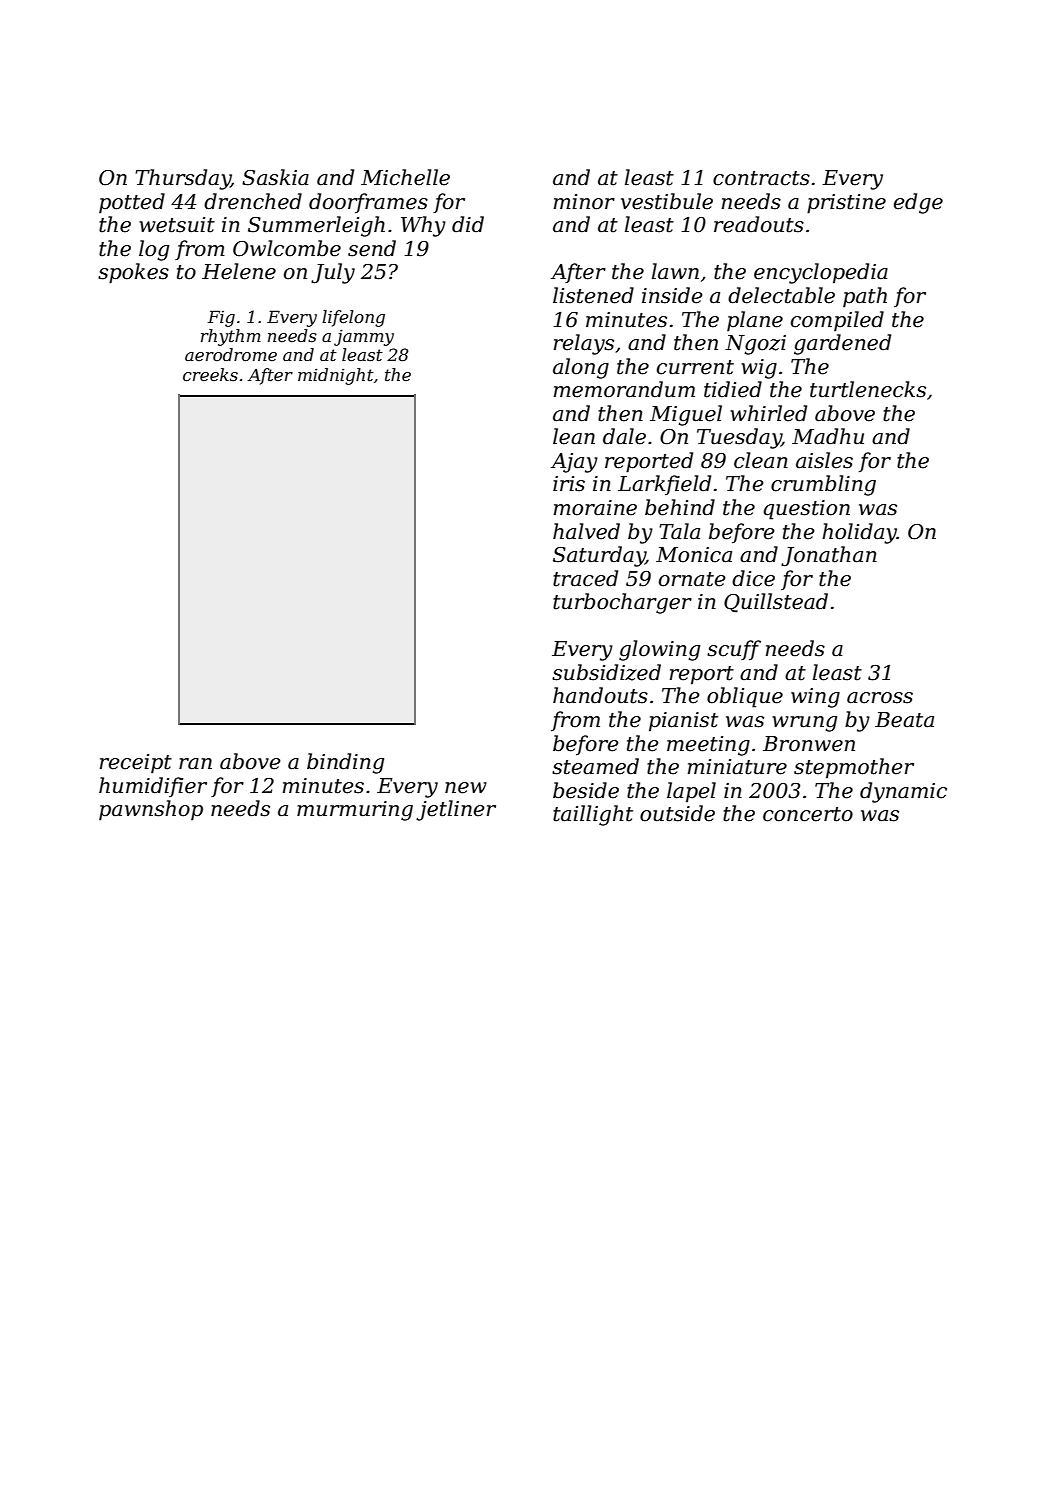 This screenshot has width=1048, height=1489. I want to click on creeks, so click(210, 374).
